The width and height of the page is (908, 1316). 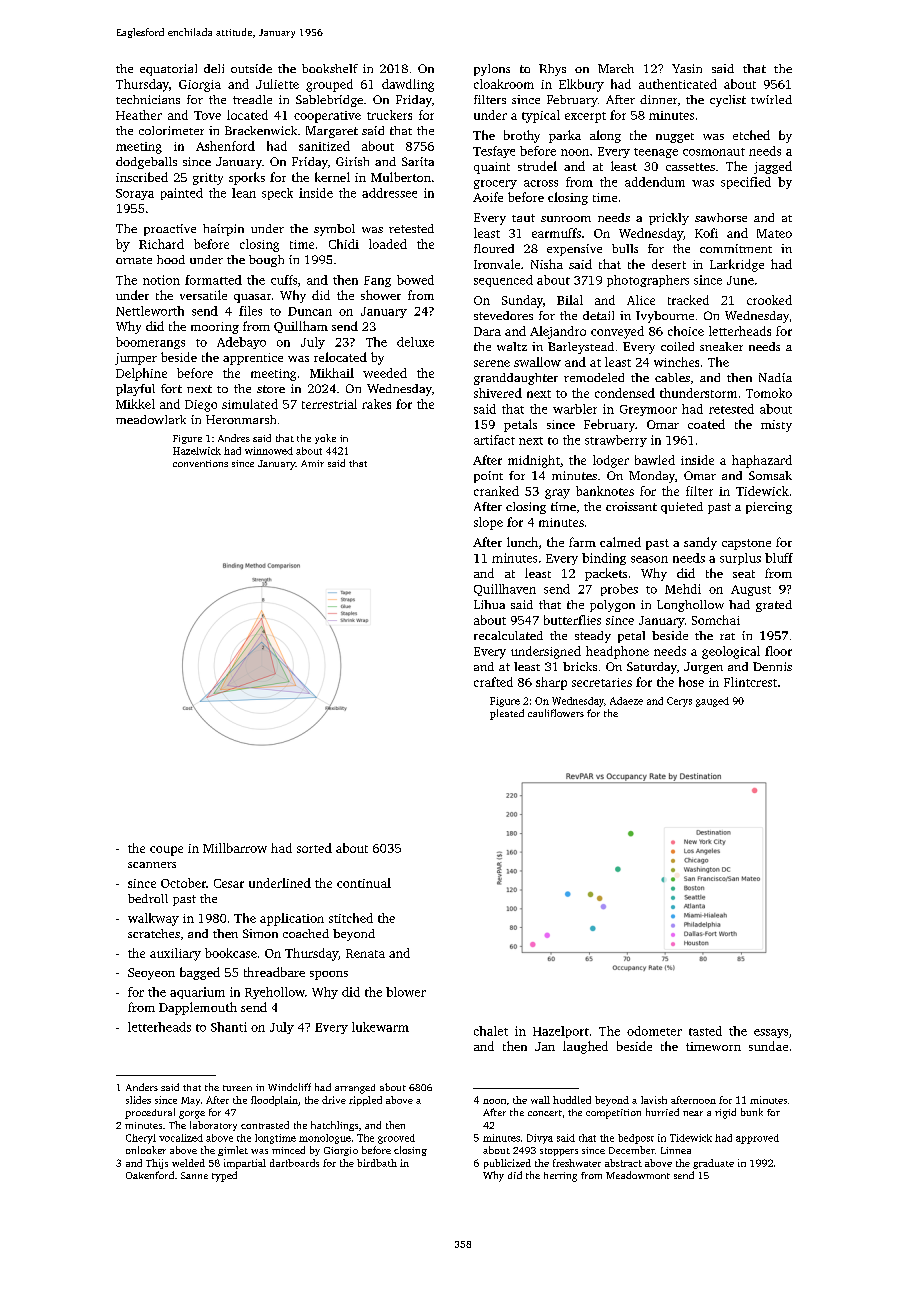 I want to click on gauged, so click(x=712, y=702).
